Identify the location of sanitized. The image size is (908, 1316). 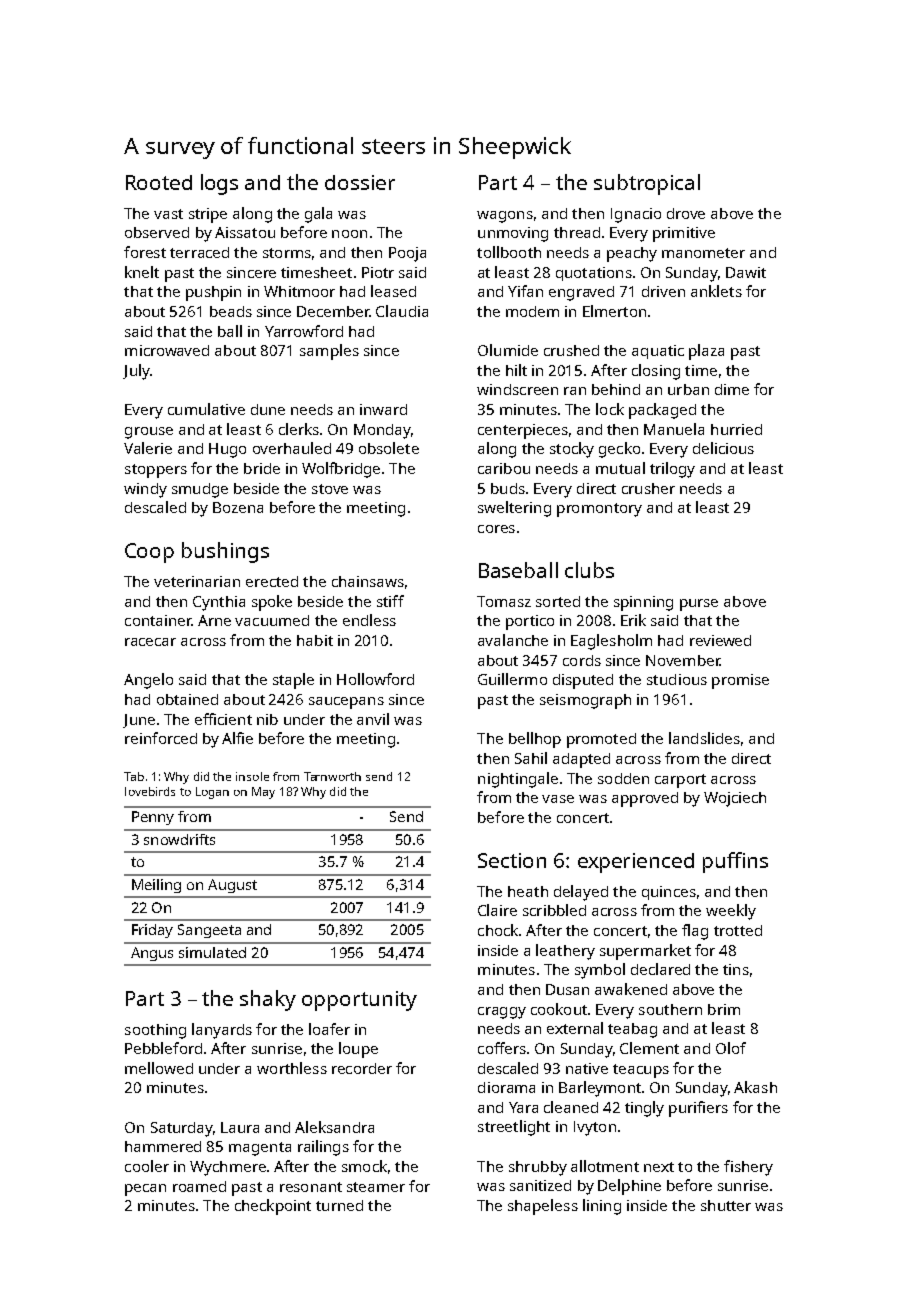
(540, 1185).
